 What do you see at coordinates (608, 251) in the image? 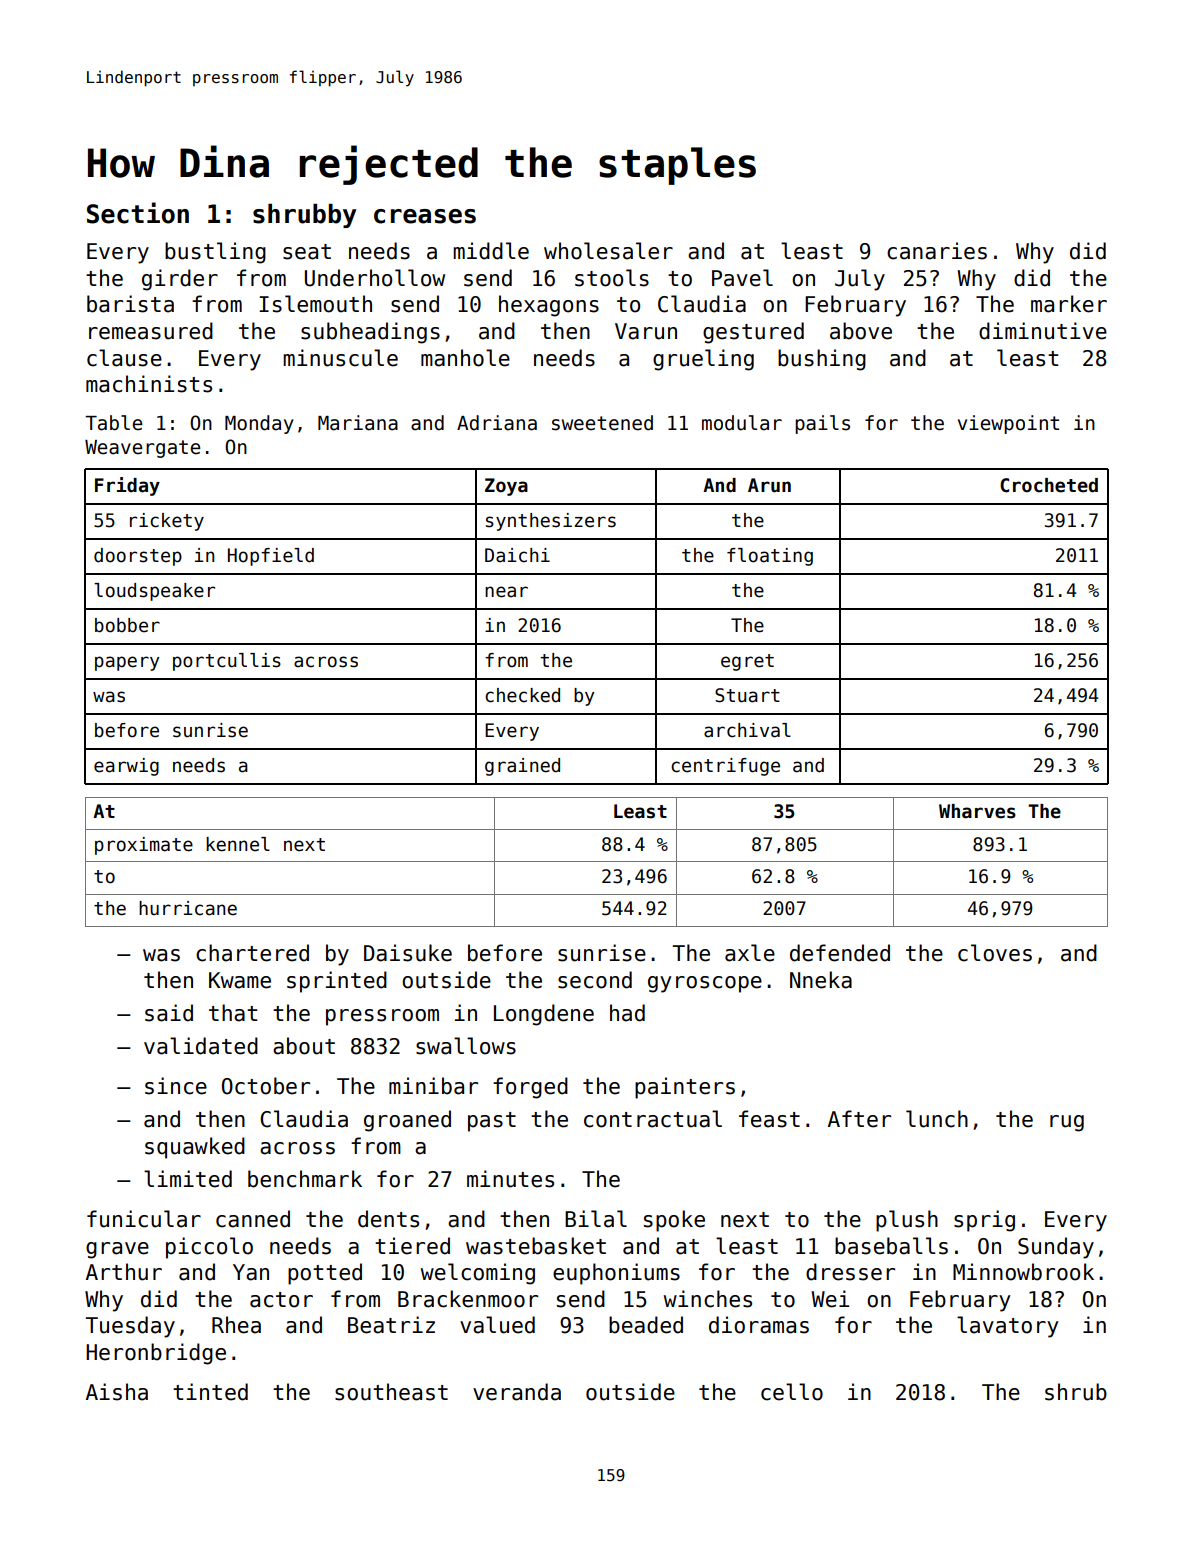
I see `wholesaler` at bounding box center [608, 251].
